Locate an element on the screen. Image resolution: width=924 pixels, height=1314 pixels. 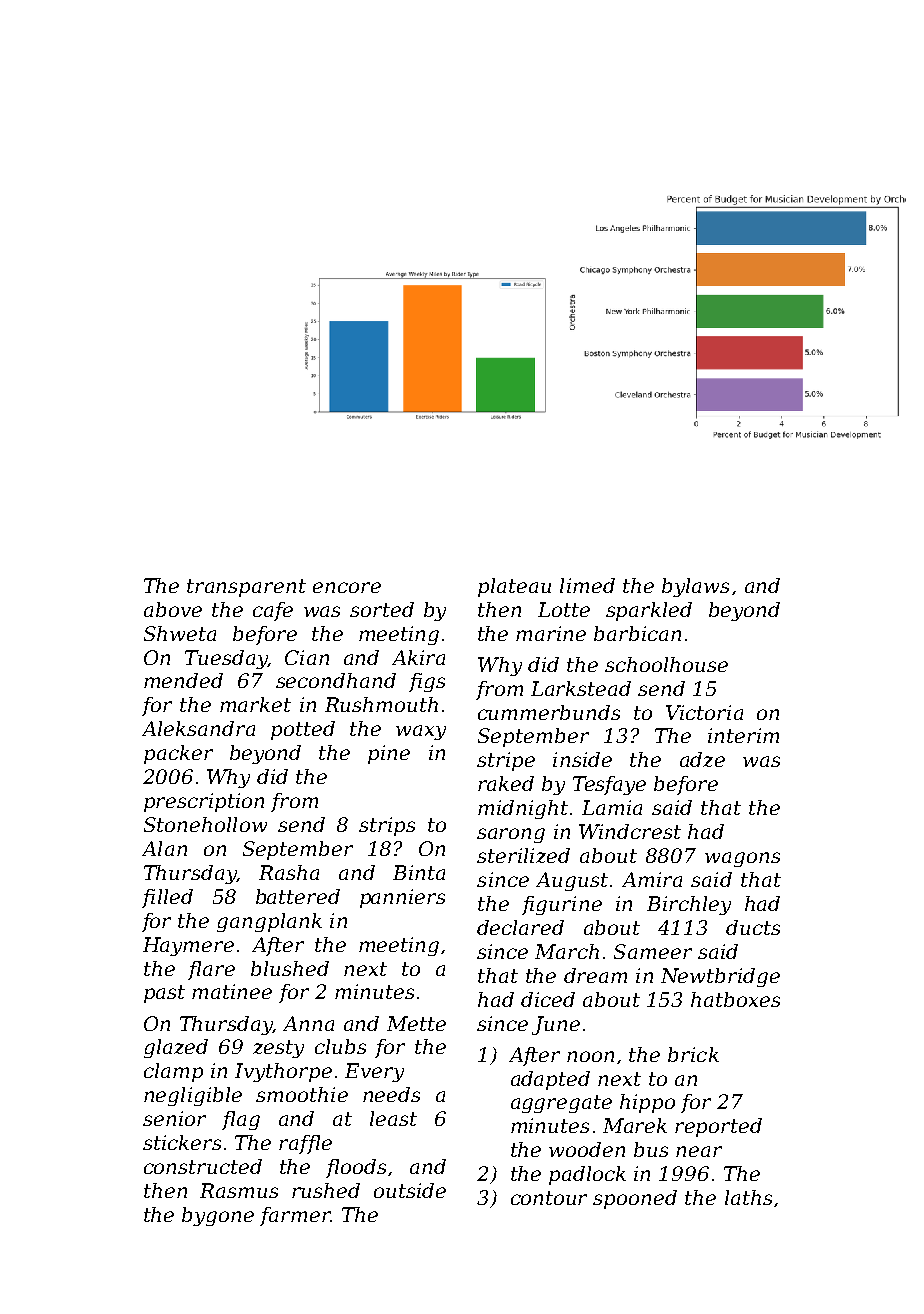
filled is located at coordinates (167, 898).
